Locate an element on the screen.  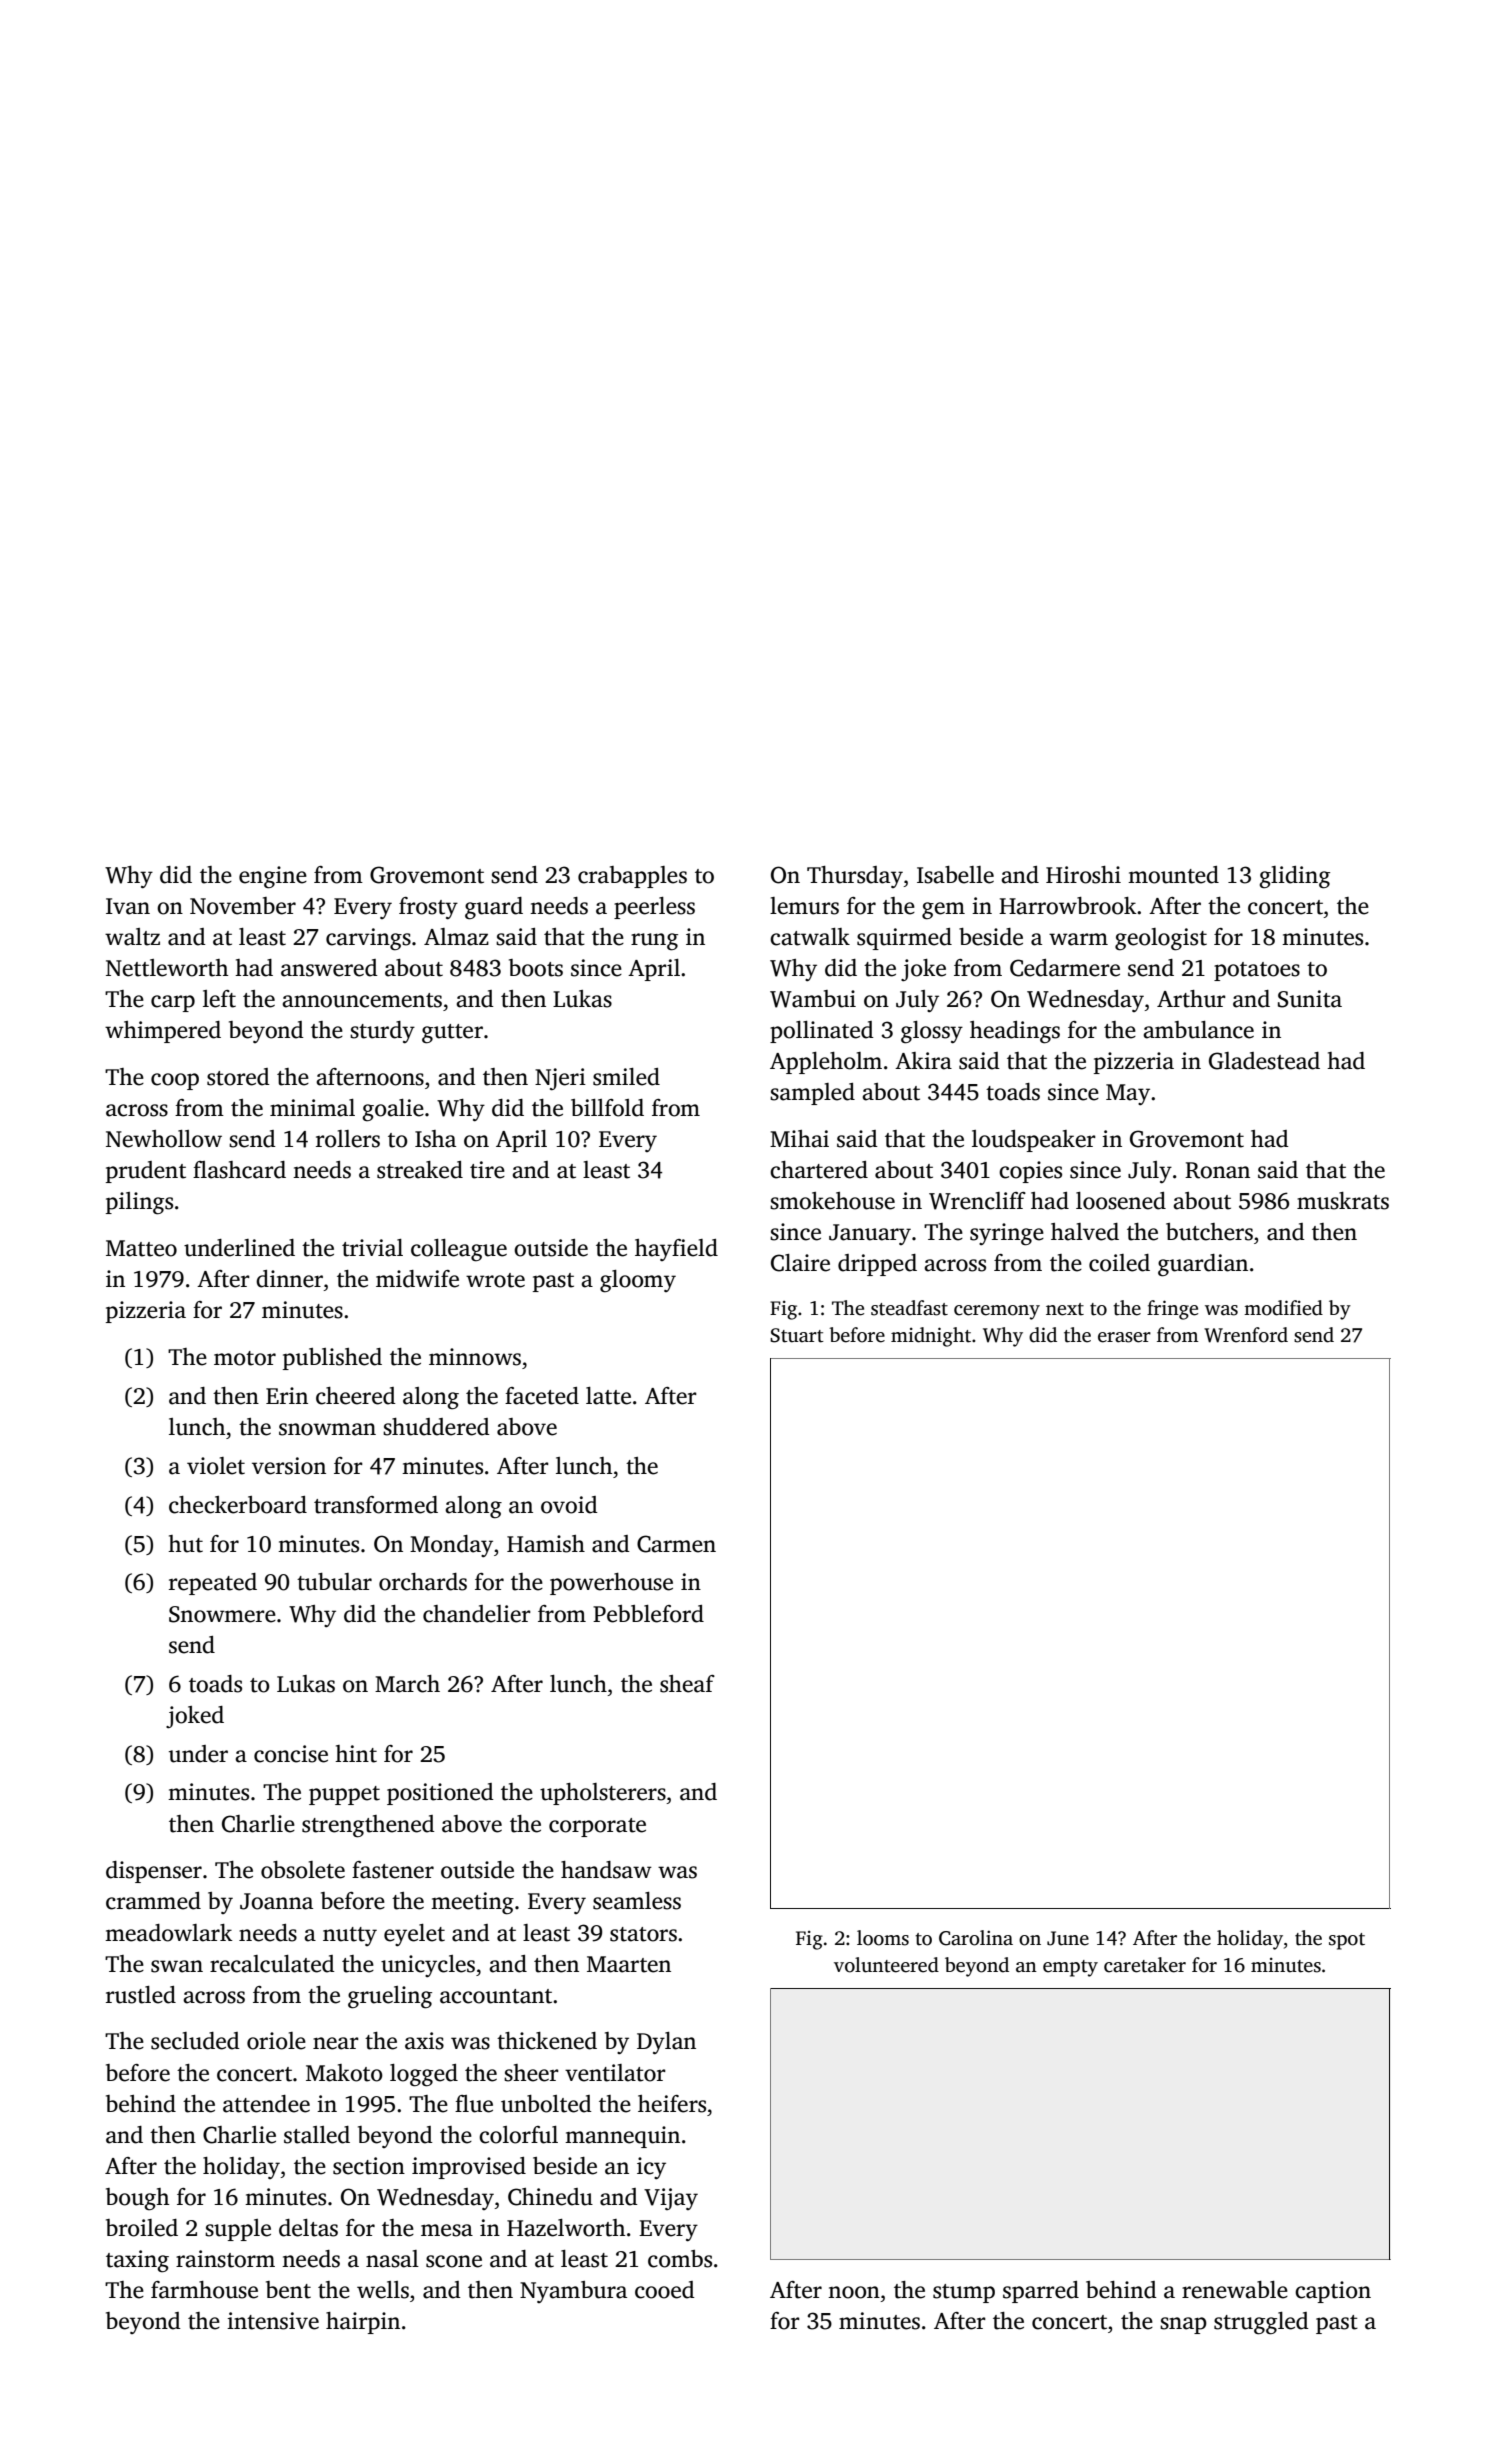
looms is located at coordinates (883, 1938).
